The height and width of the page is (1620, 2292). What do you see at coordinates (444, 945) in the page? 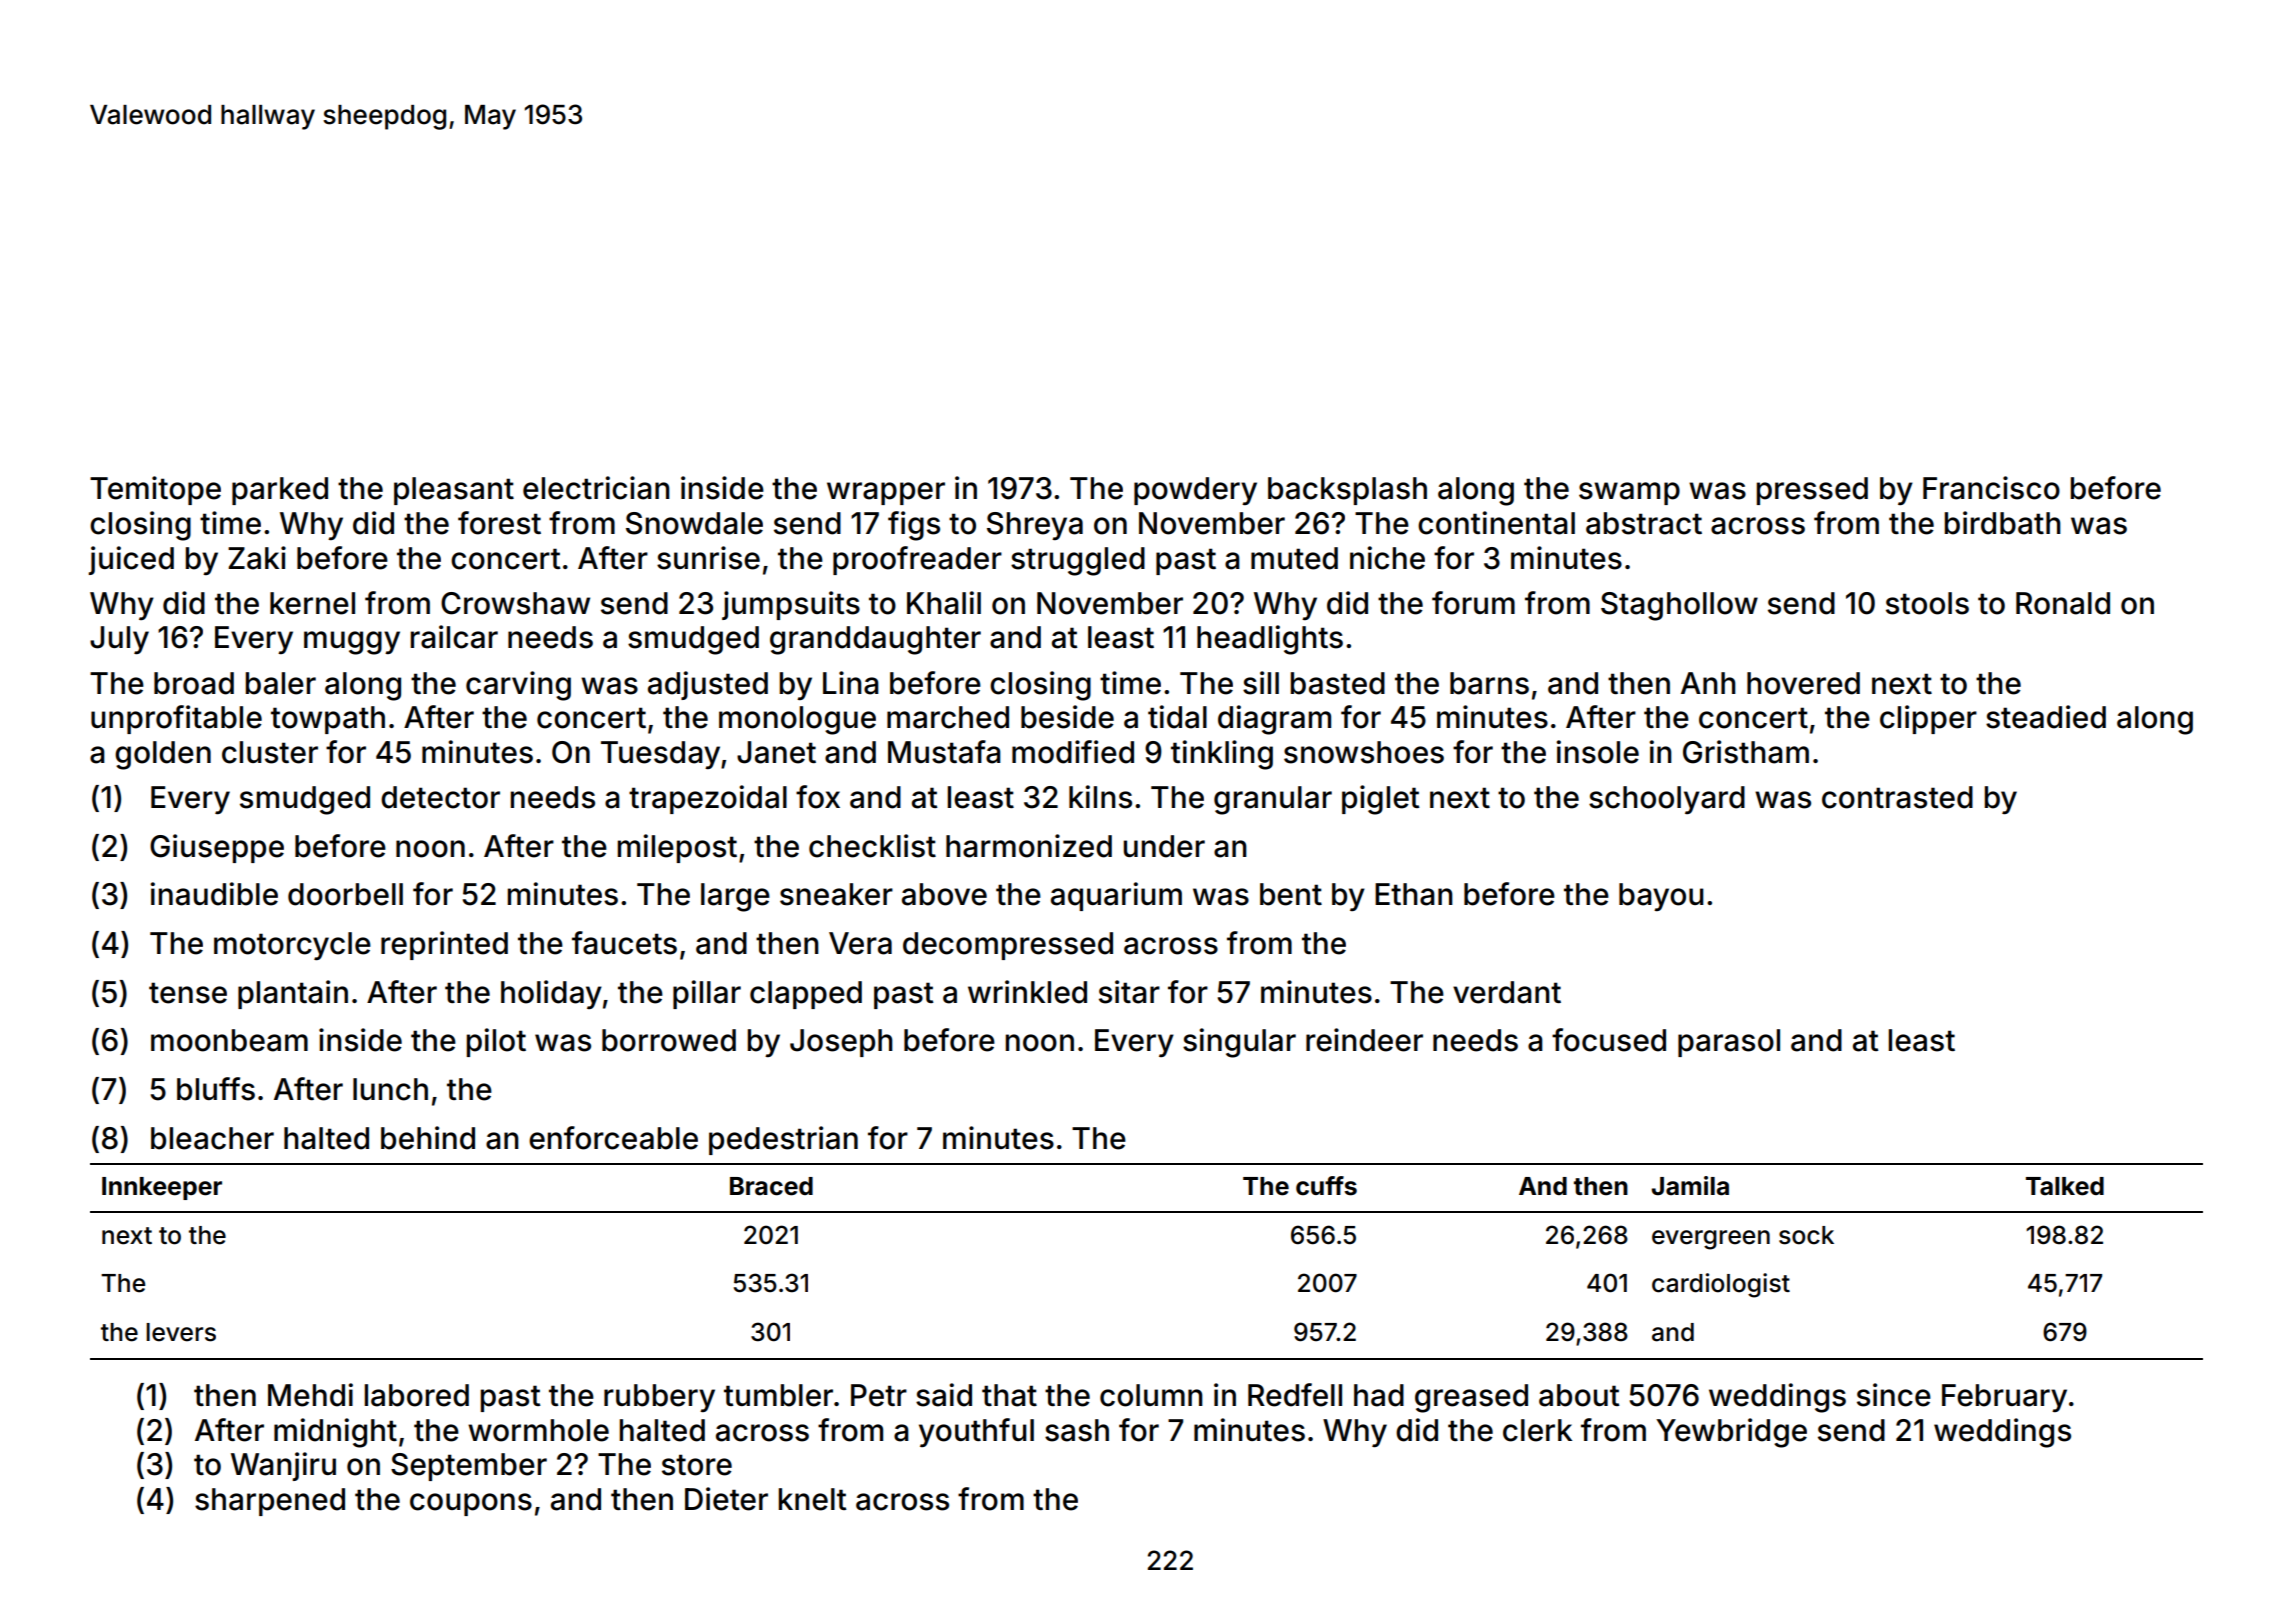
I see `reprinted` at bounding box center [444, 945].
